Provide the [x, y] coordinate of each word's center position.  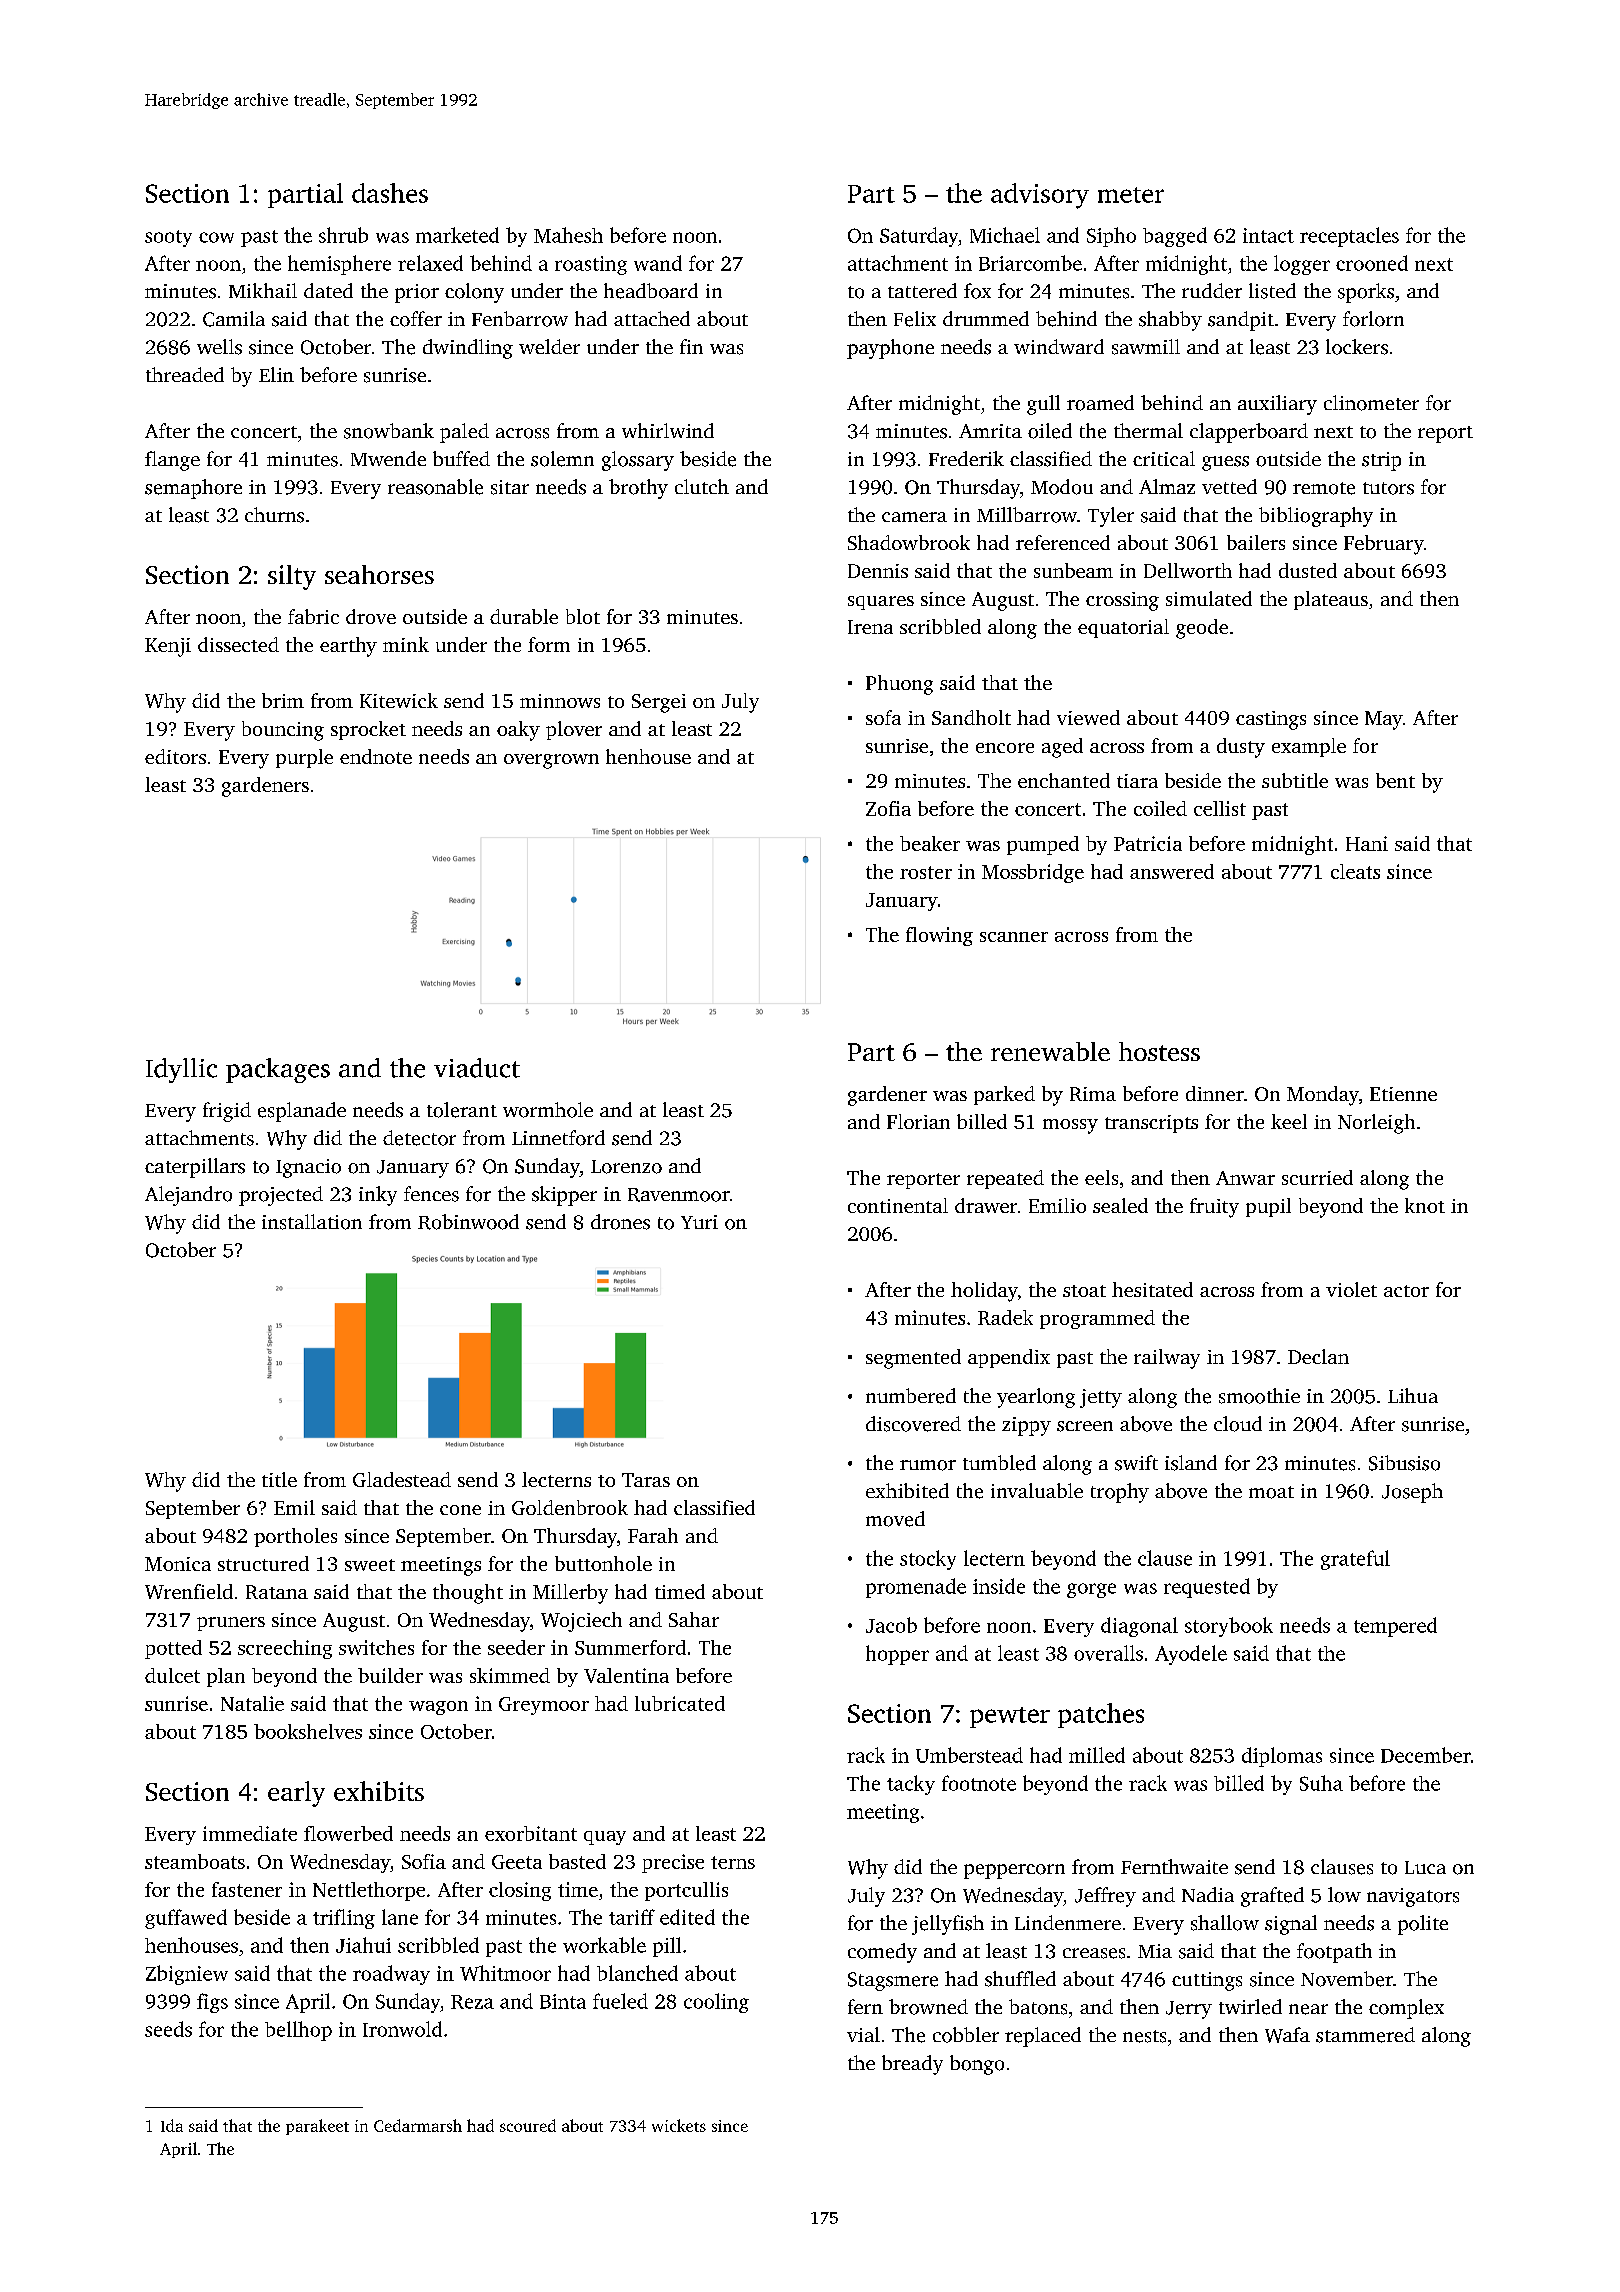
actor [1406, 1291]
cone [460, 1510]
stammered [1365, 2035]
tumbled [999, 1463]
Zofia [888, 808]
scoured [528, 2125]
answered [1172, 871]
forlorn [1373, 319]
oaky [518, 731]
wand [658, 263]
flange [172, 461]
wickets [679, 2125]
